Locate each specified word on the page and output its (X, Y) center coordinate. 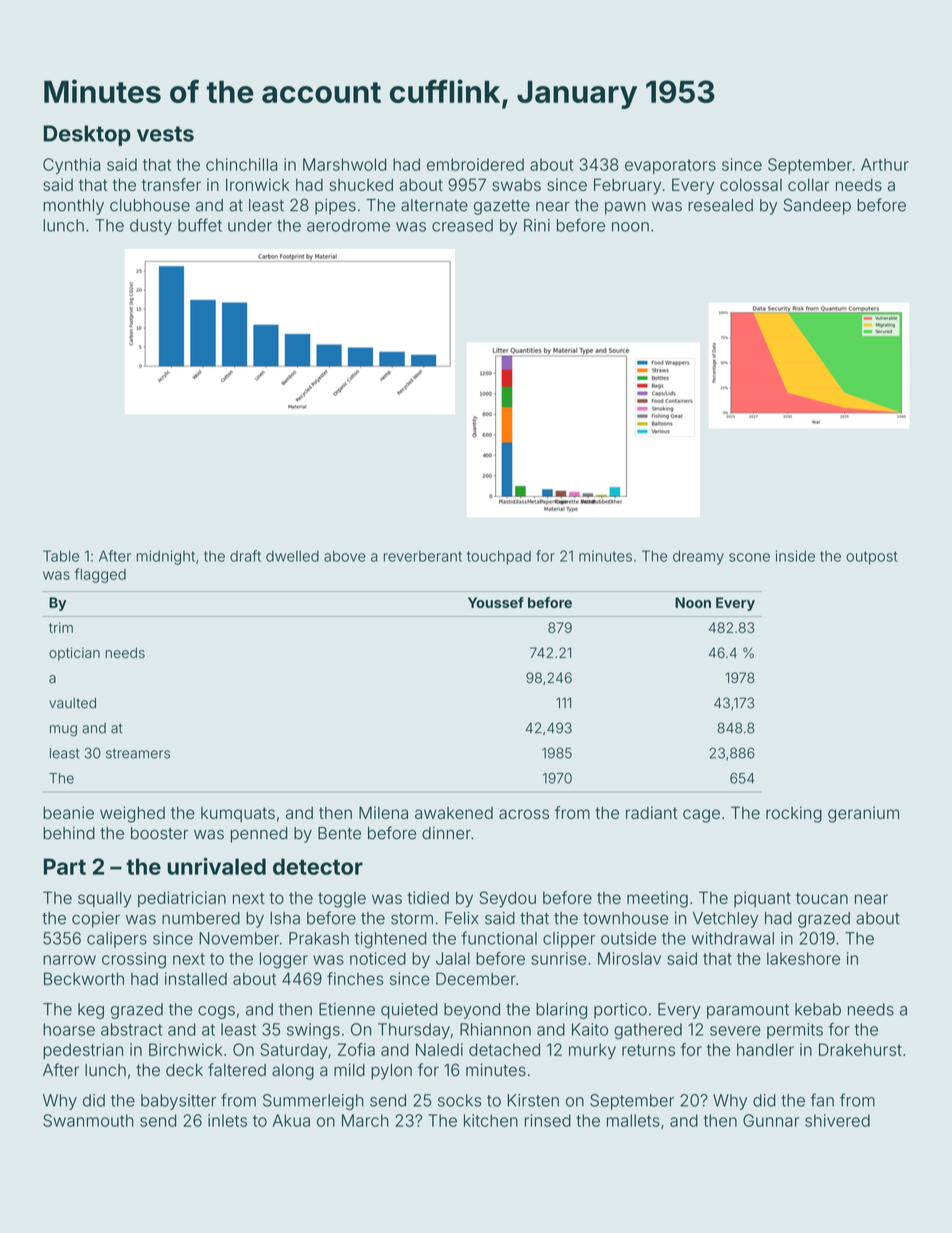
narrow (69, 960)
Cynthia (71, 166)
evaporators (670, 166)
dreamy (698, 557)
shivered (837, 1120)
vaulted (72, 703)
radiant (652, 812)
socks (459, 1100)
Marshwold (344, 164)
